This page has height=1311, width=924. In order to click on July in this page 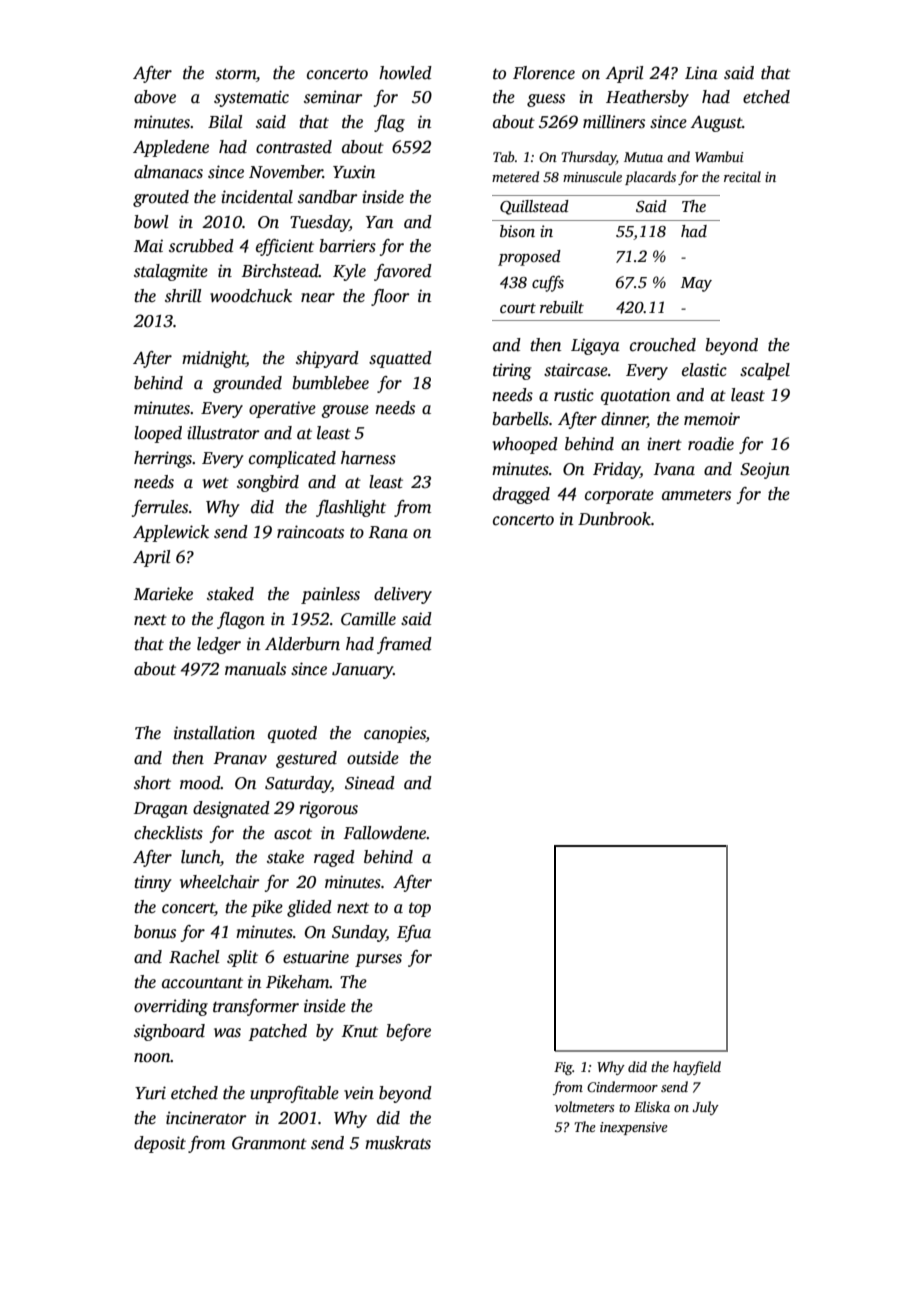, I will do `click(705, 1108)`.
